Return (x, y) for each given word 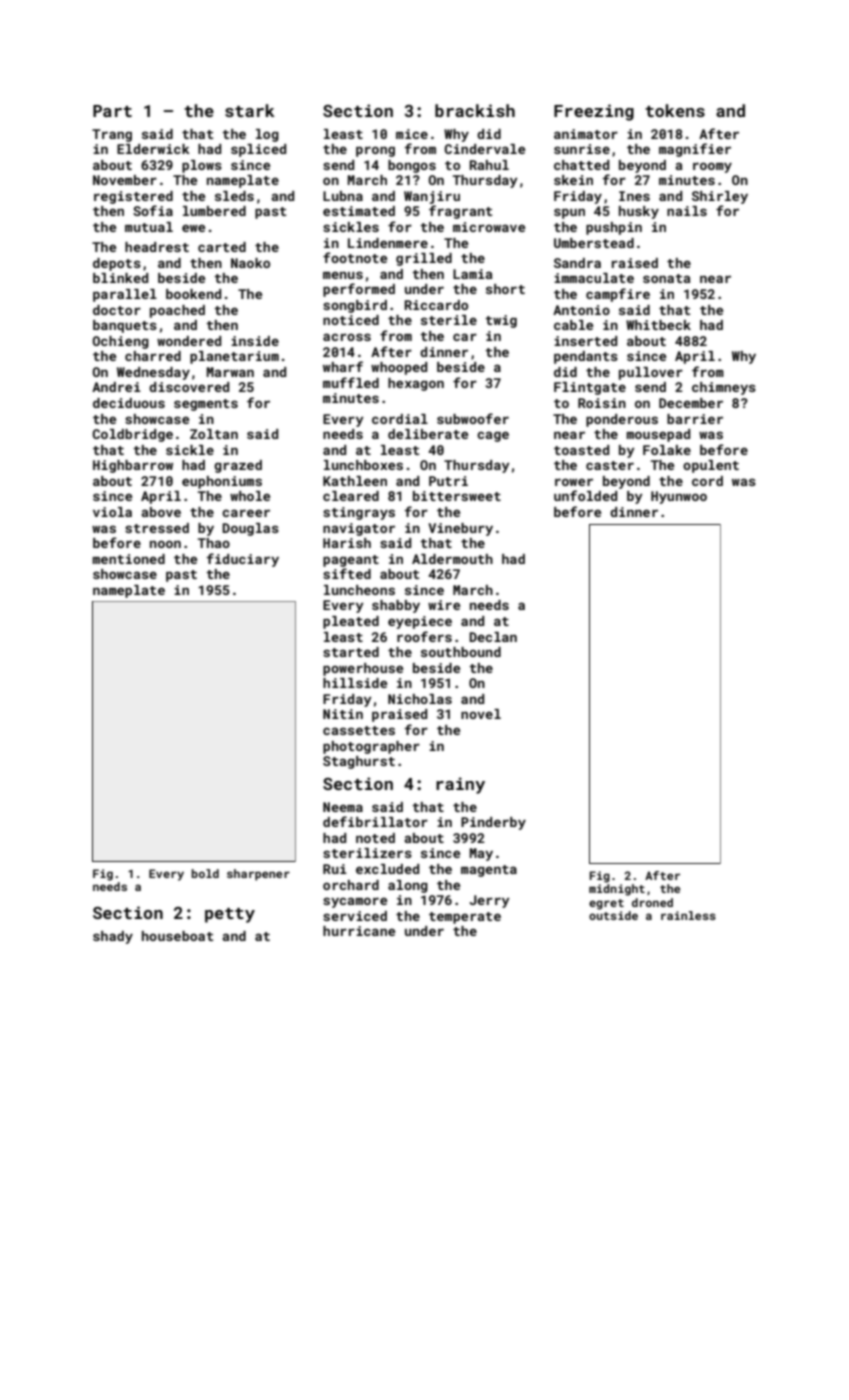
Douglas (250, 529)
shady (113, 937)
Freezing (594, 112)
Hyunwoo (679, 497)
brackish (475, 110)
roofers (424, 636)
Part (112, 111)
